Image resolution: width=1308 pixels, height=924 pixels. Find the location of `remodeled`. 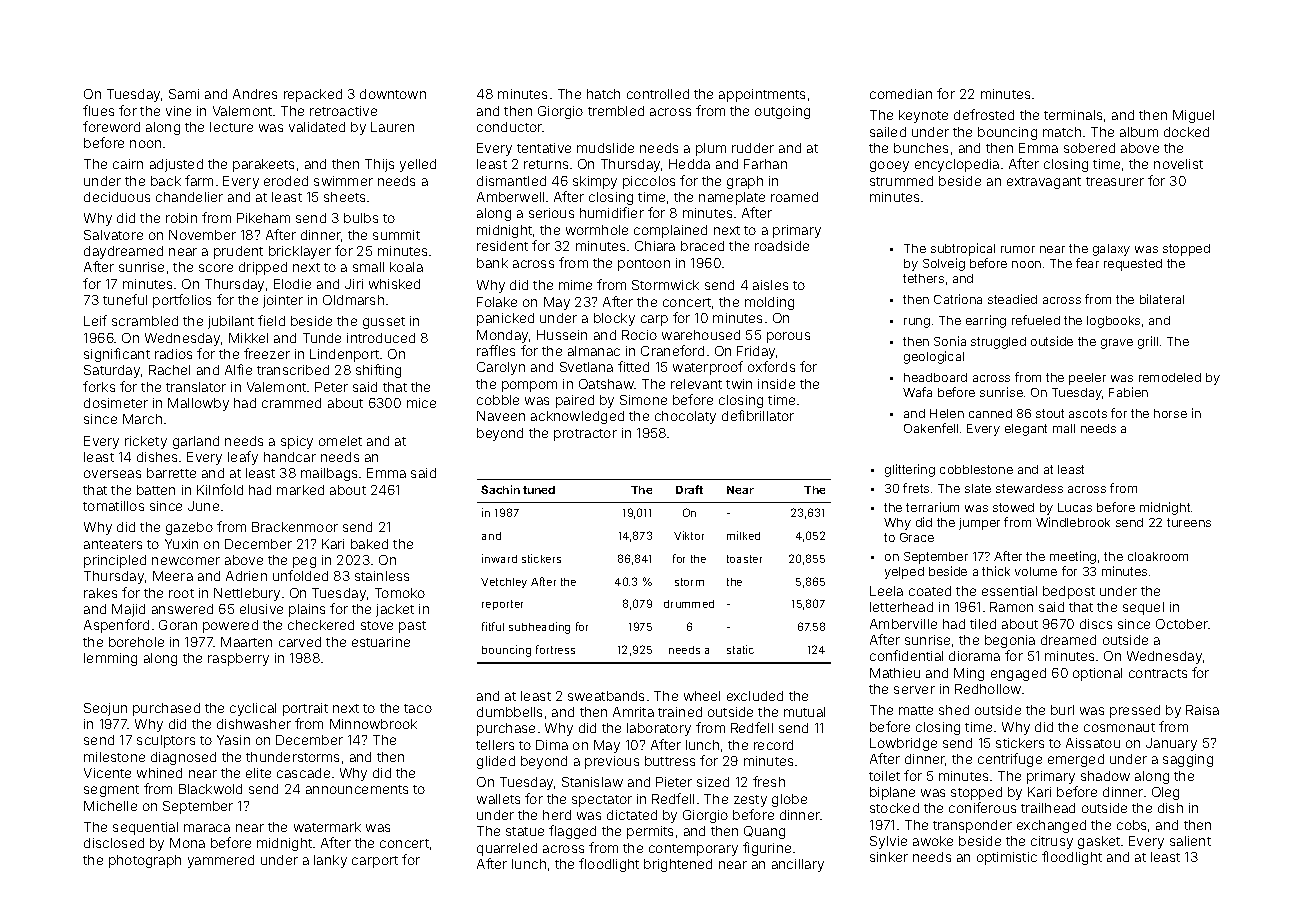

remodeled is located at coordinates (1170, 377).
